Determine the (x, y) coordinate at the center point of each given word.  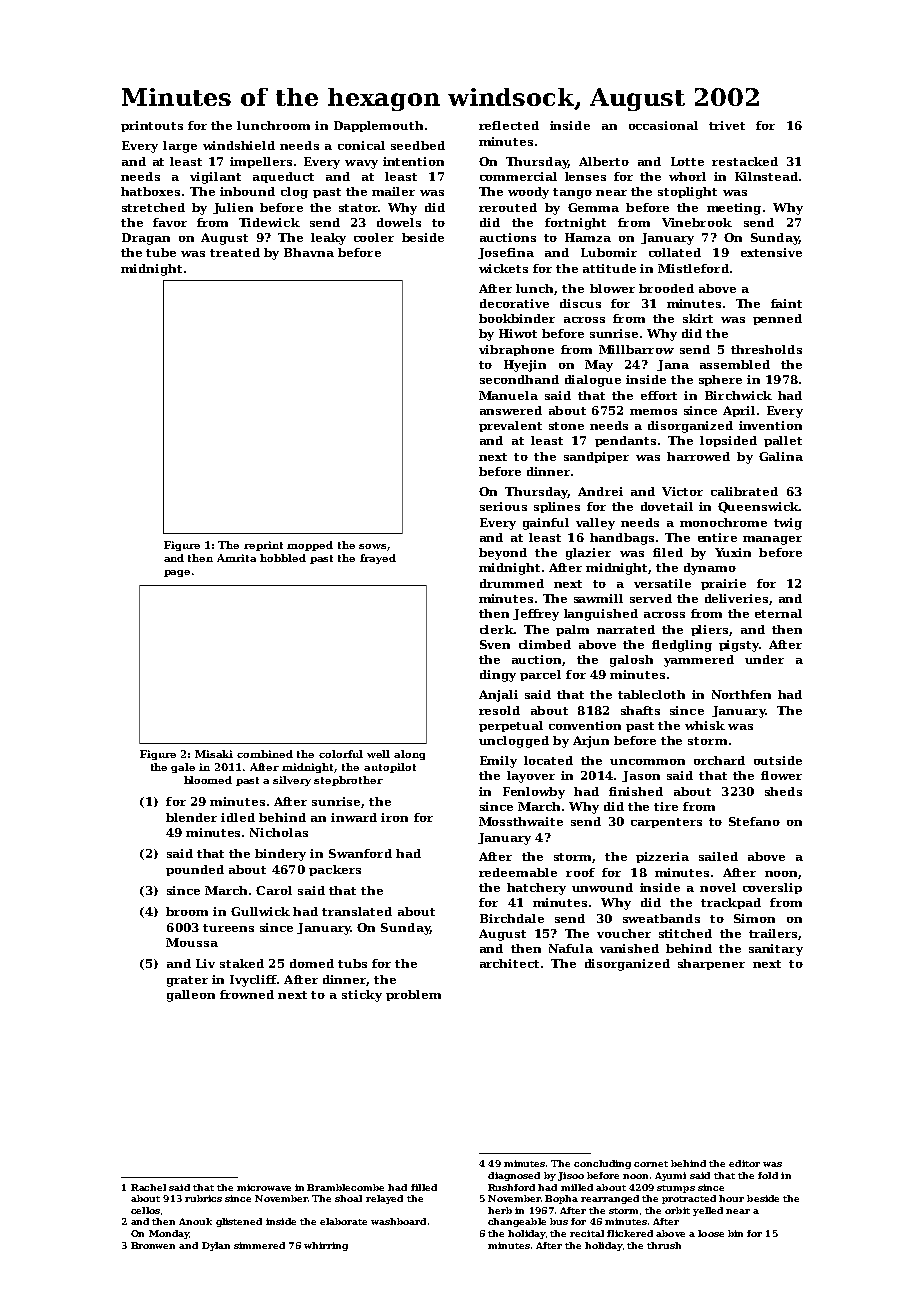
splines (557, 507)
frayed (378, 559)
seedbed (418, 145)
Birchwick (738, 395)
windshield (239, 145)
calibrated (744, 491)
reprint (263, 546)
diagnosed (514, 1176)
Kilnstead (766, 176)
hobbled (283, 558)
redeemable (518, 872)
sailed (718, 856)
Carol (274, 890)
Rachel (148, 1187)
